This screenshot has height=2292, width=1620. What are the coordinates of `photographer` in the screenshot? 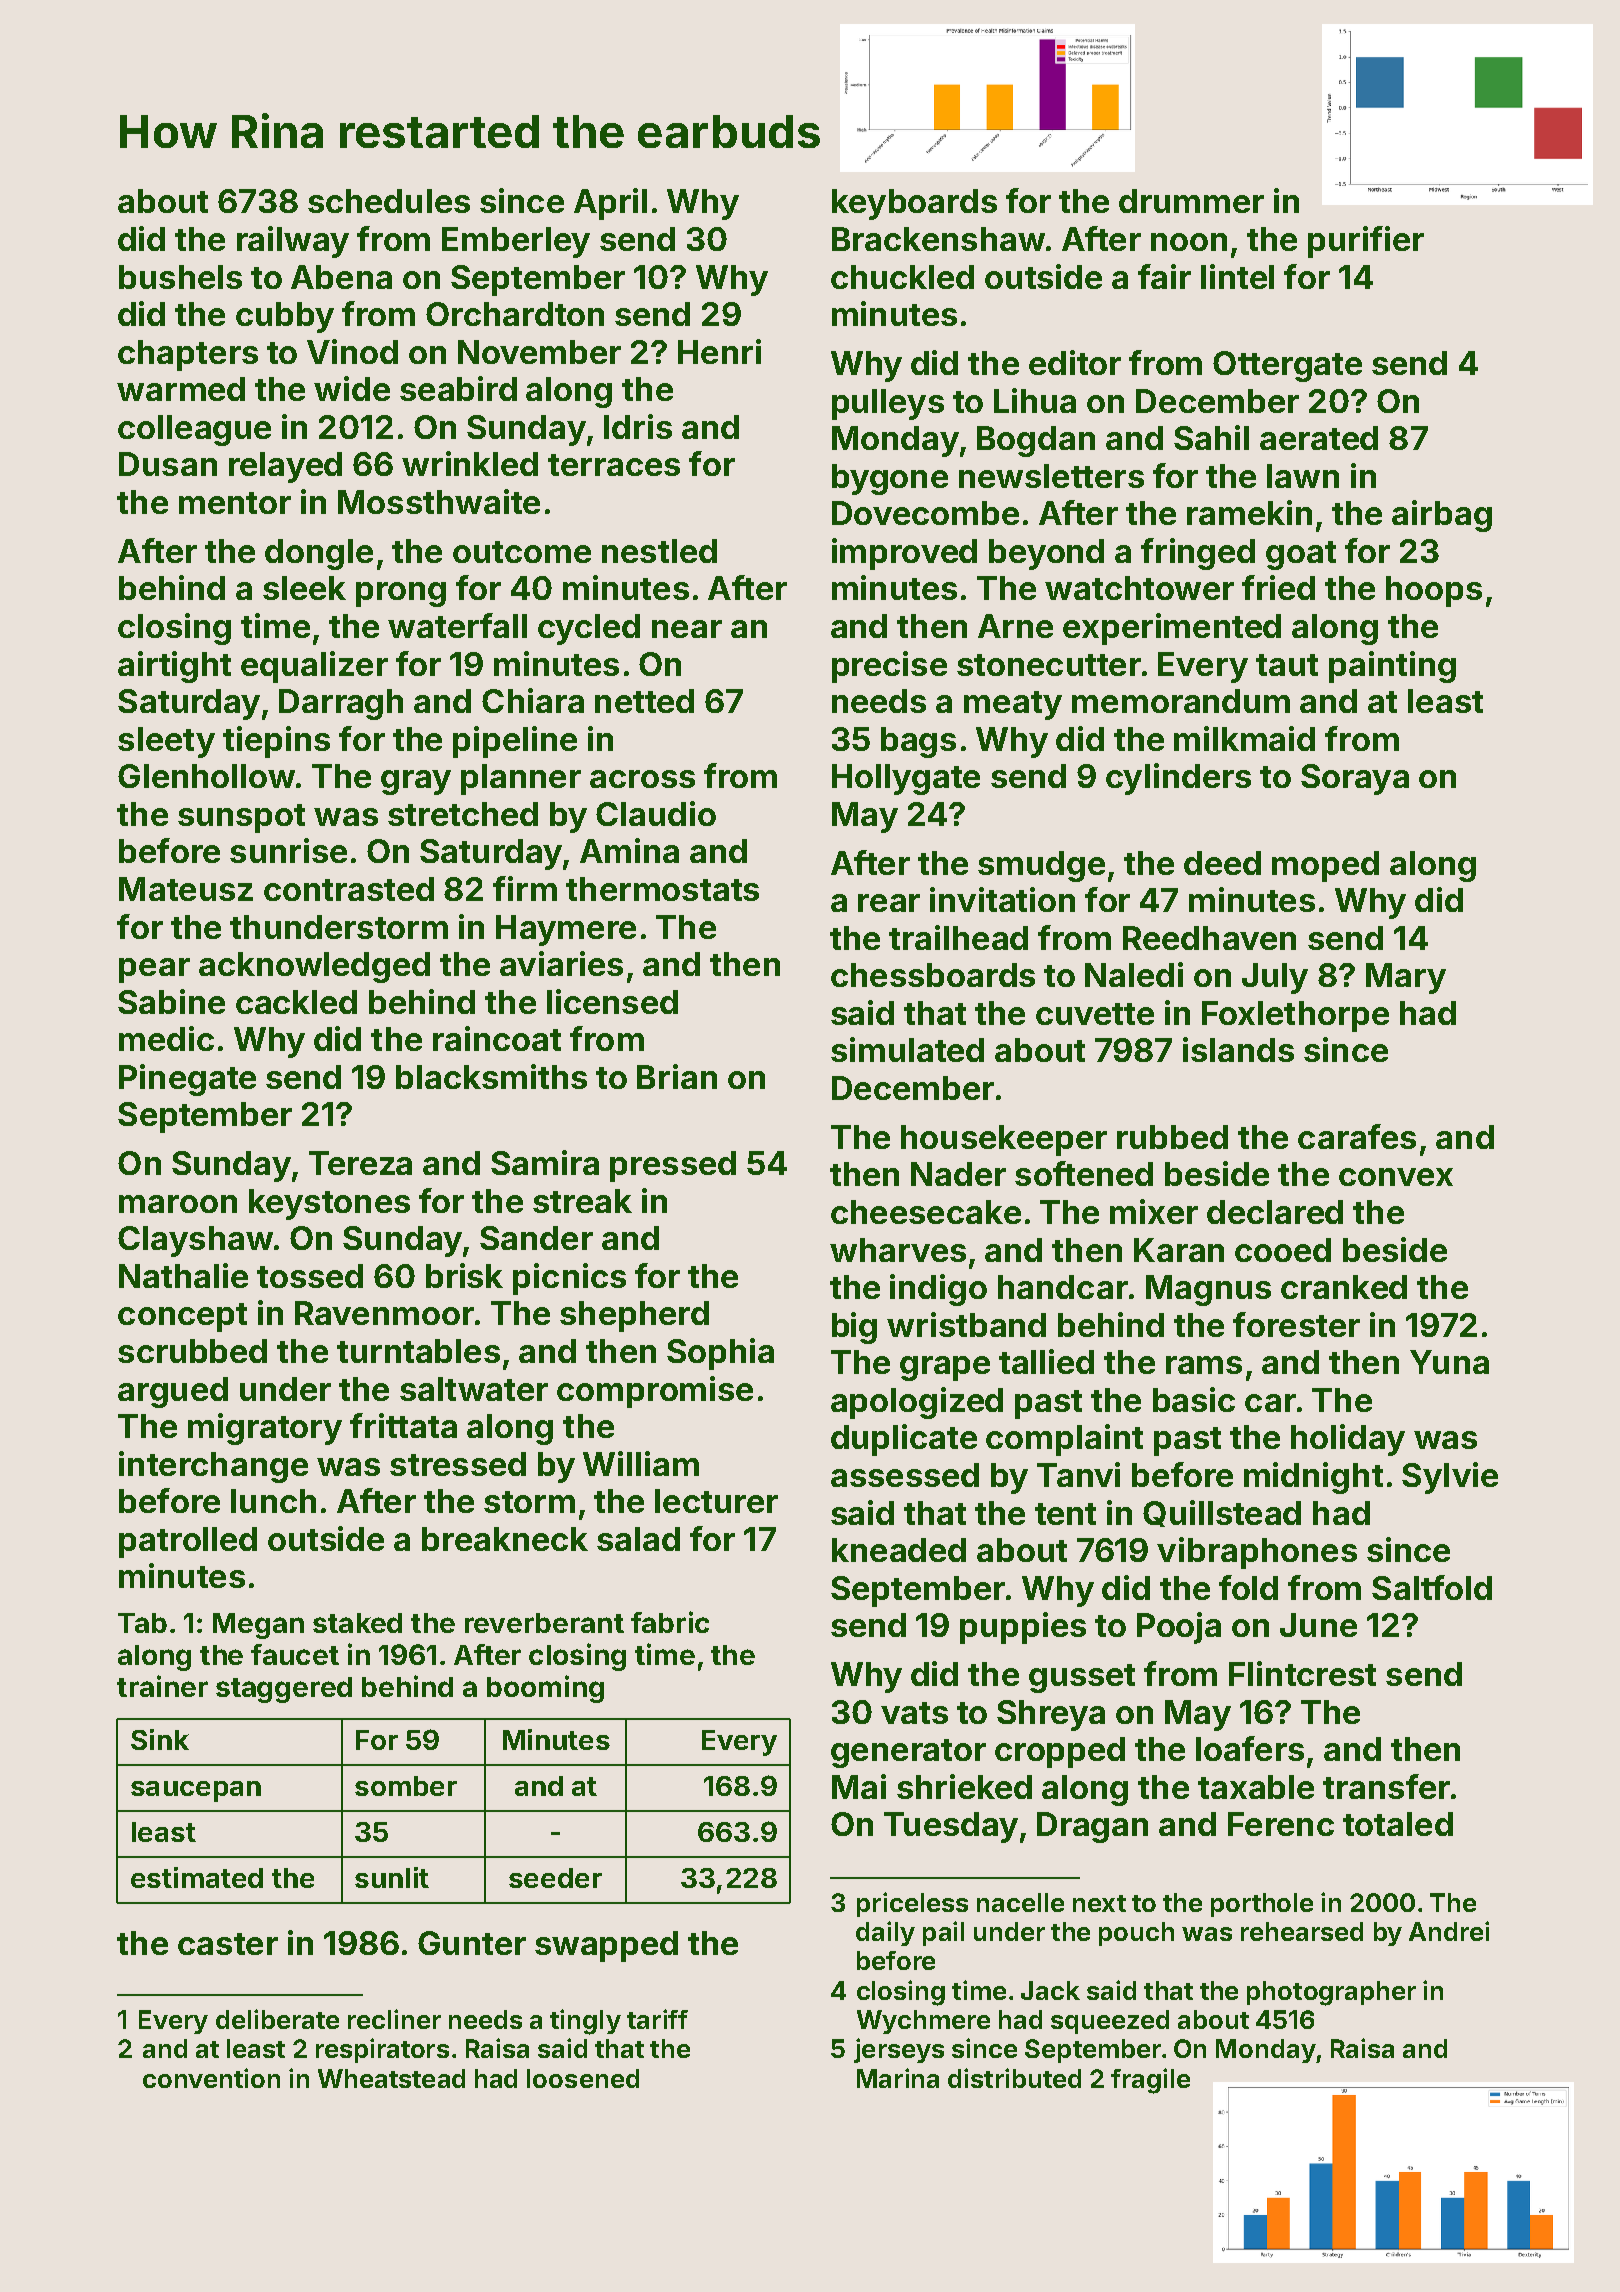 It's located at (1331, 1993).
